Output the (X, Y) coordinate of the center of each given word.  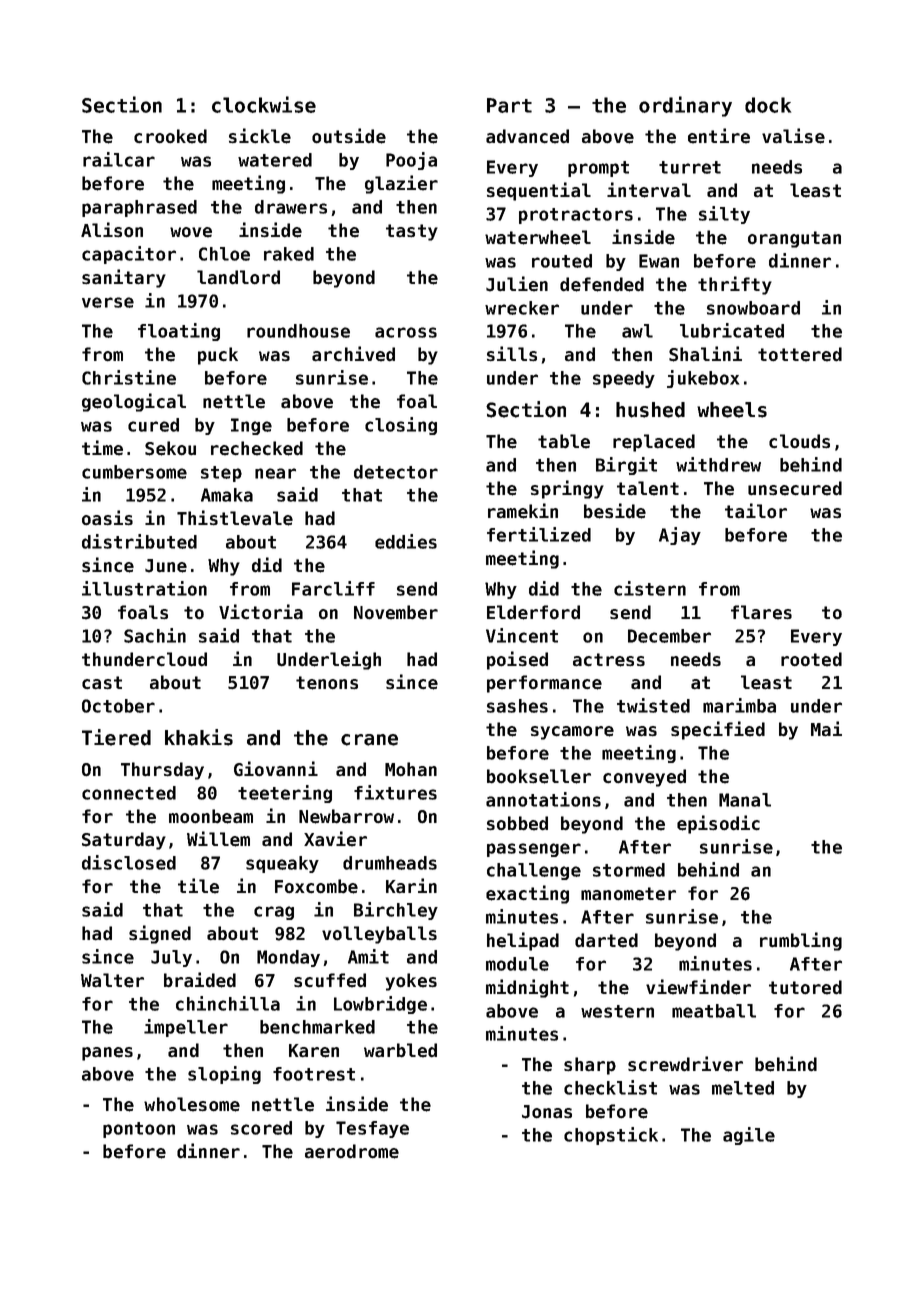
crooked (170, 136)
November (396, 612)
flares (761, 612)
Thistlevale (235, 518)
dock (768, 105)
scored (261, 1128)
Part (509, 105)
